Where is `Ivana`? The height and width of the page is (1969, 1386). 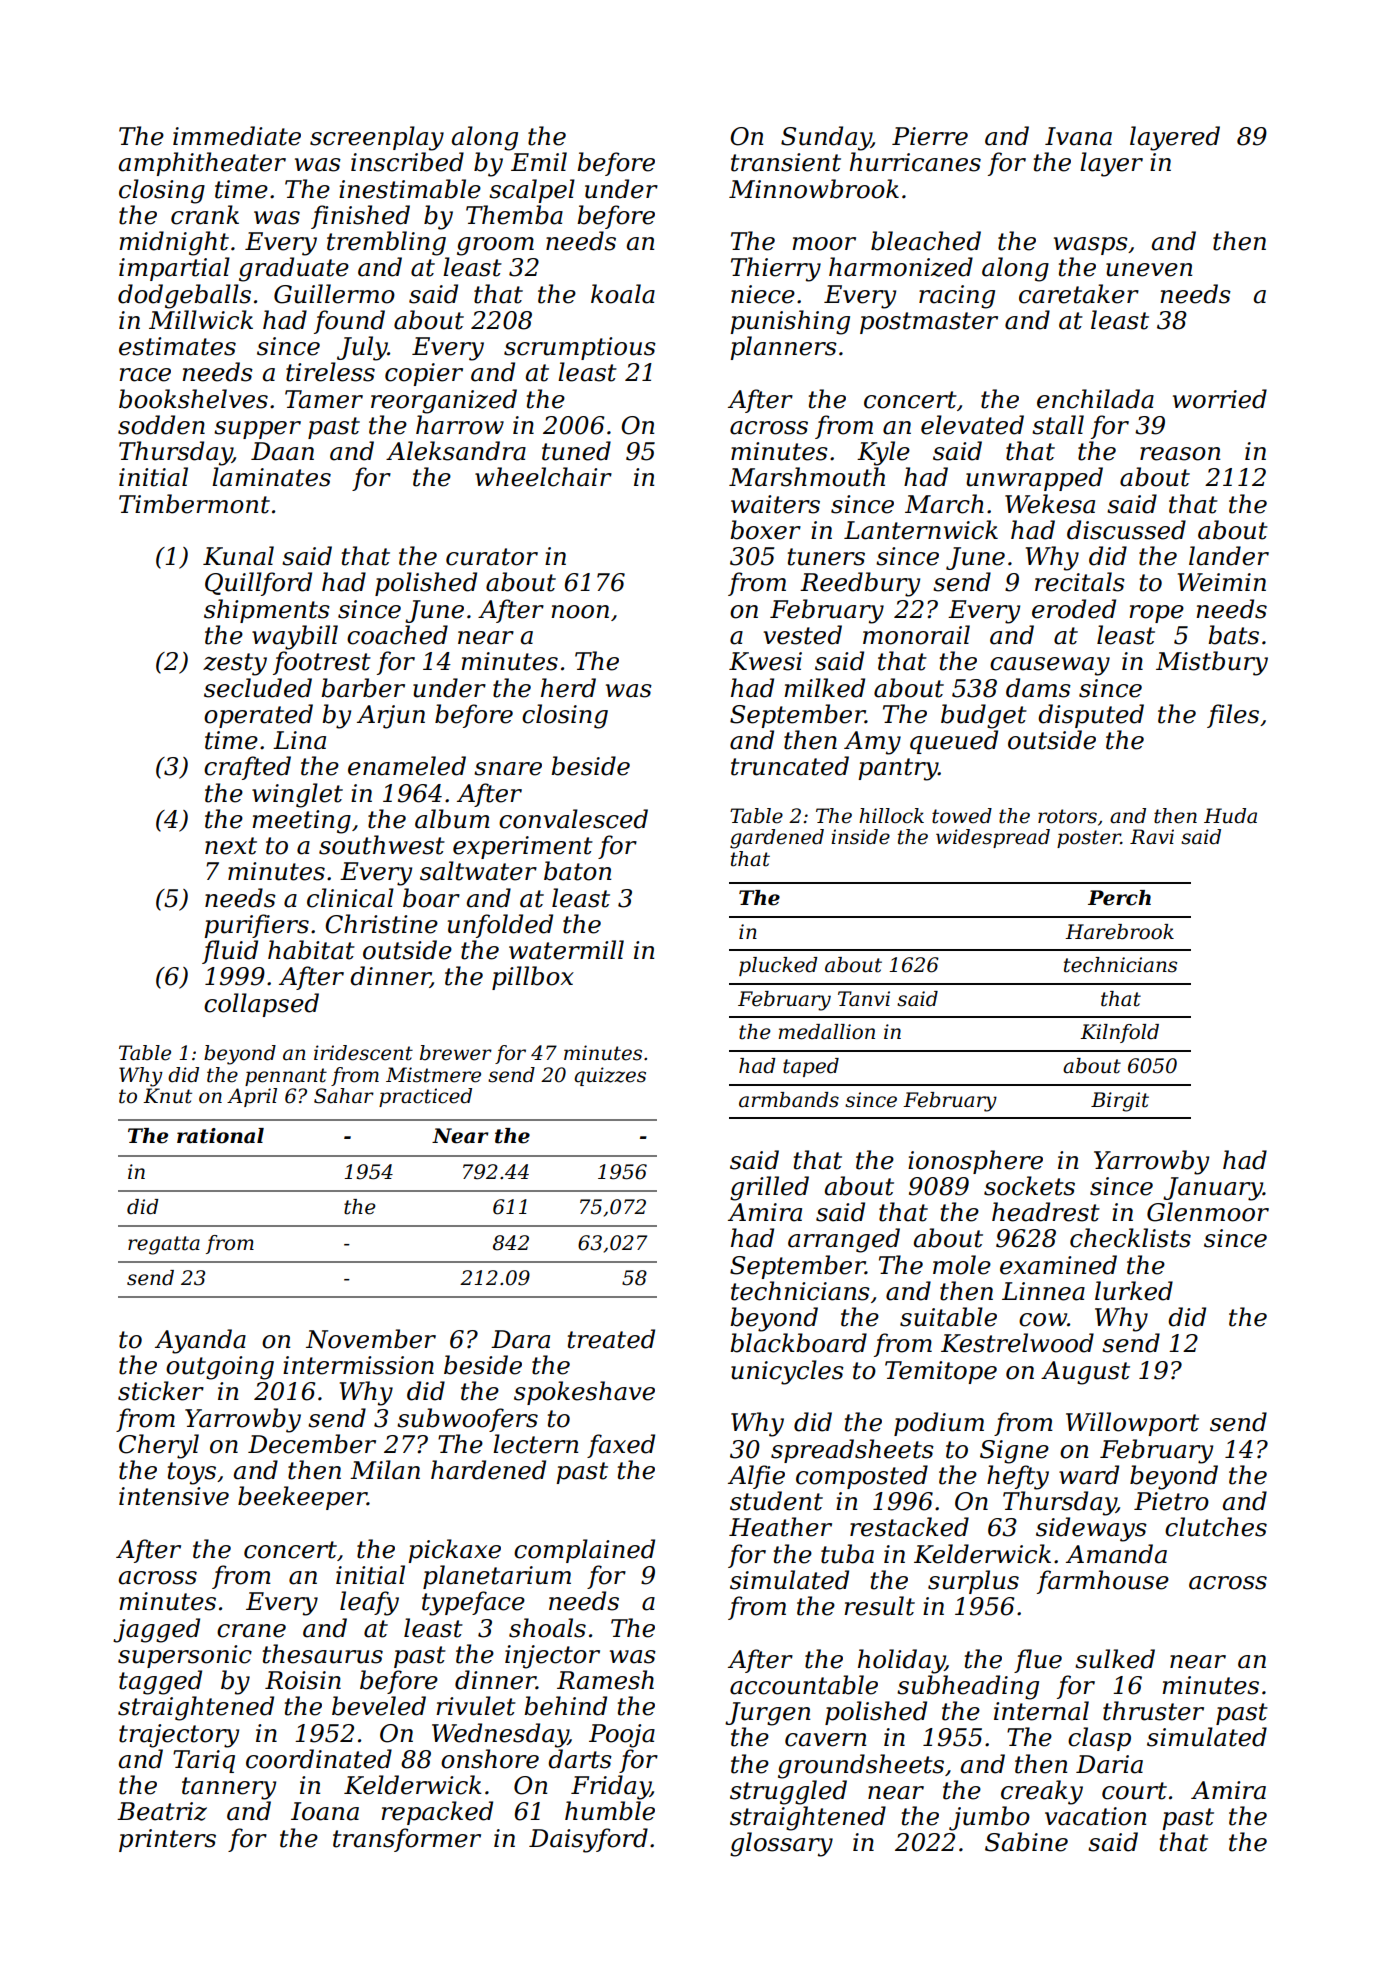 Ivana is located at coordinates (1078, 136).
